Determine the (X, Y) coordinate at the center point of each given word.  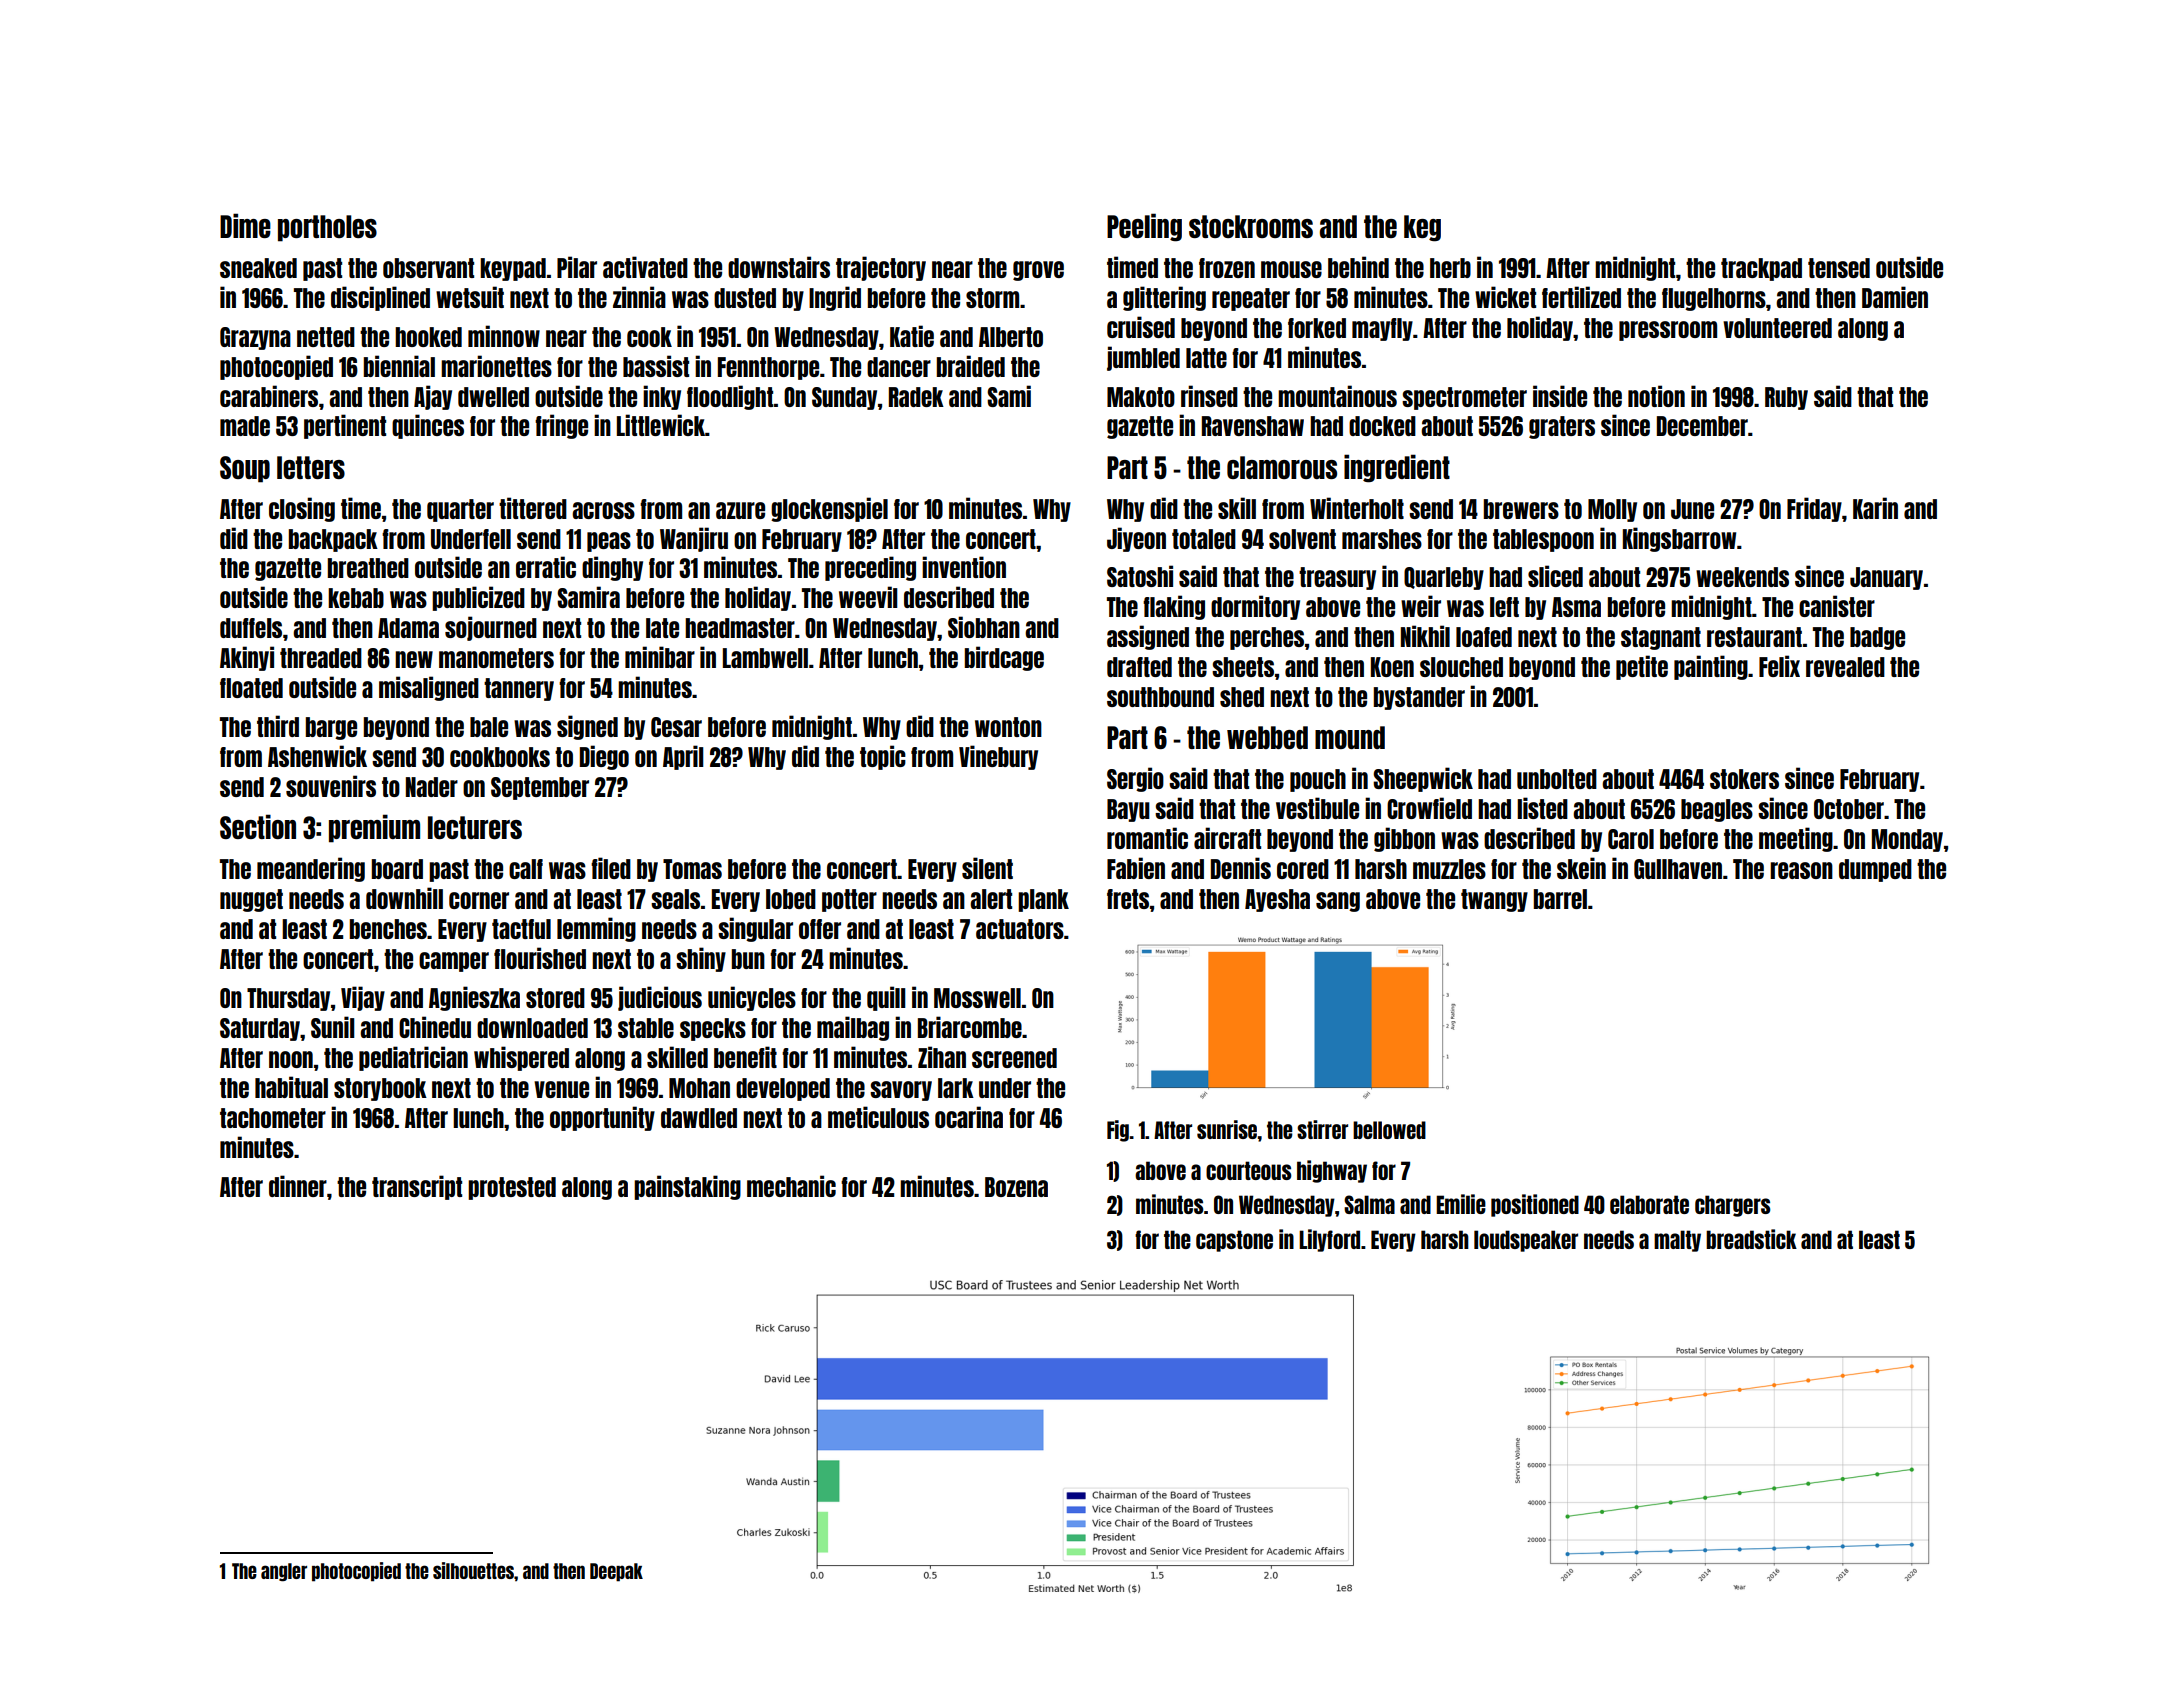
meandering (311, 869)
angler (284, 1572)
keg (1422, 228)
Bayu (1128, 810)
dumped (1875, 870)
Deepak (616, 1572)
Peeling (1144, 227)
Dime (245, 225)
